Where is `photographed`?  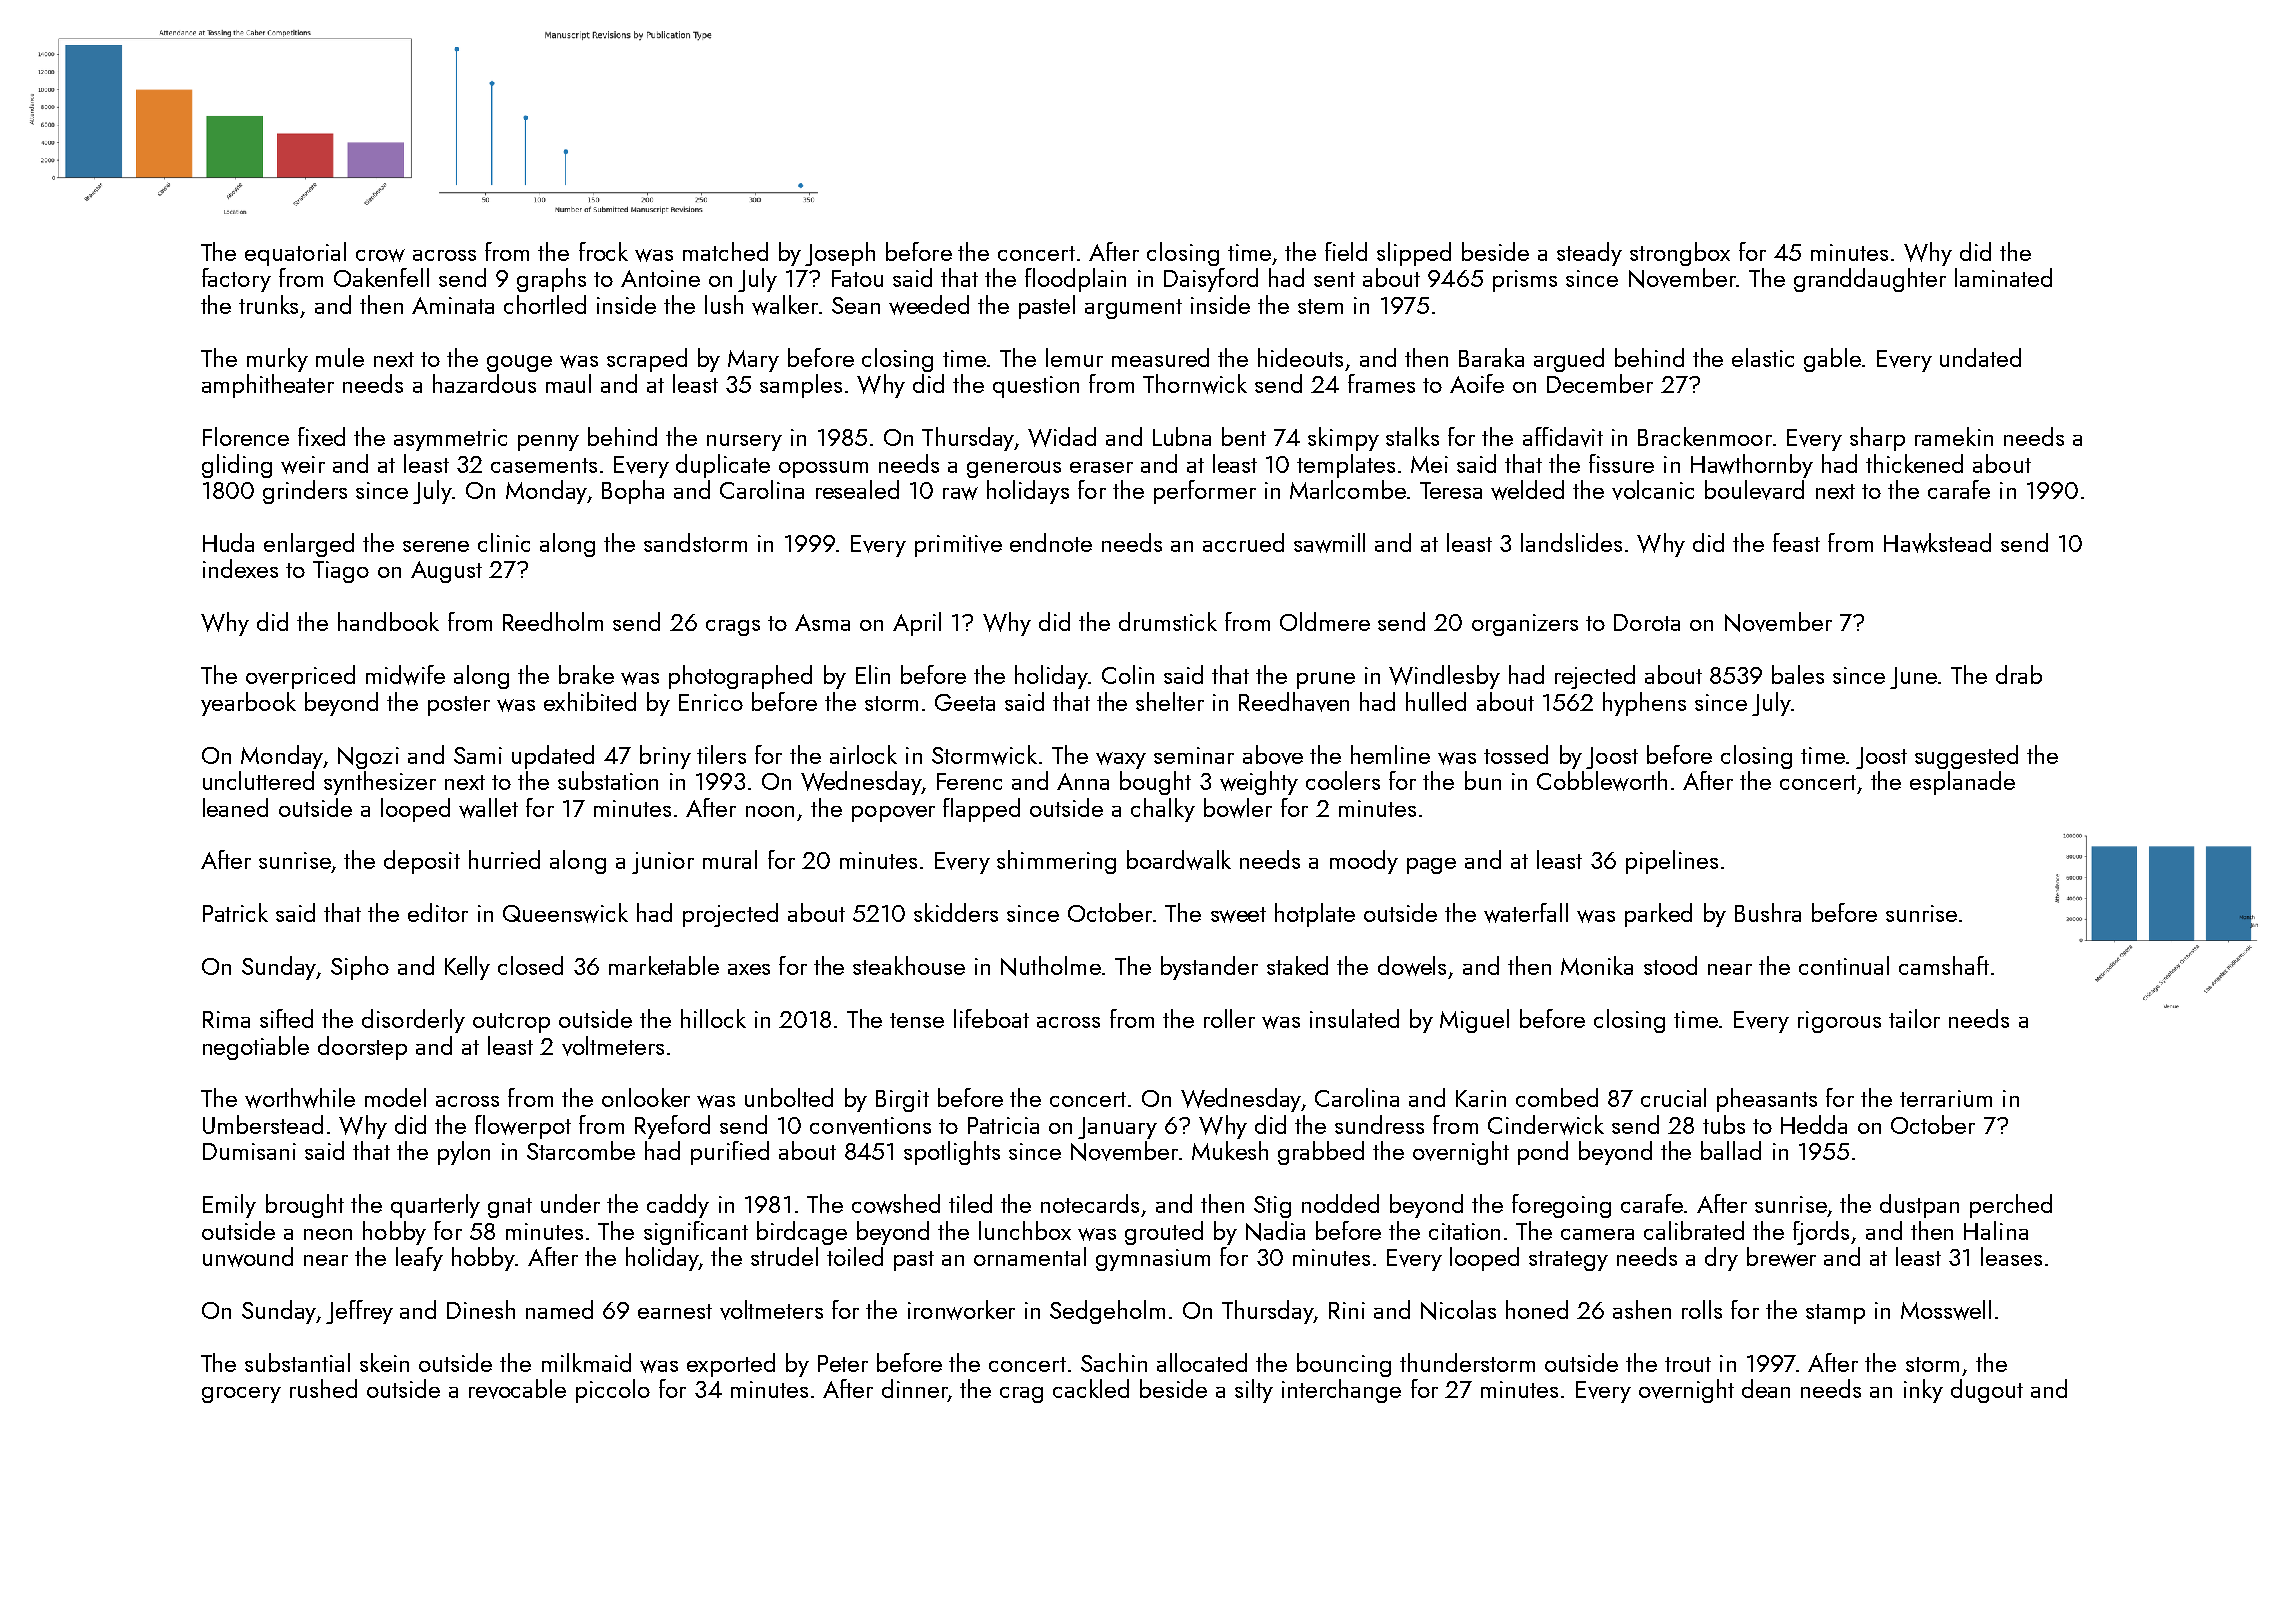 photographed is located at coordinates (740, 677).
